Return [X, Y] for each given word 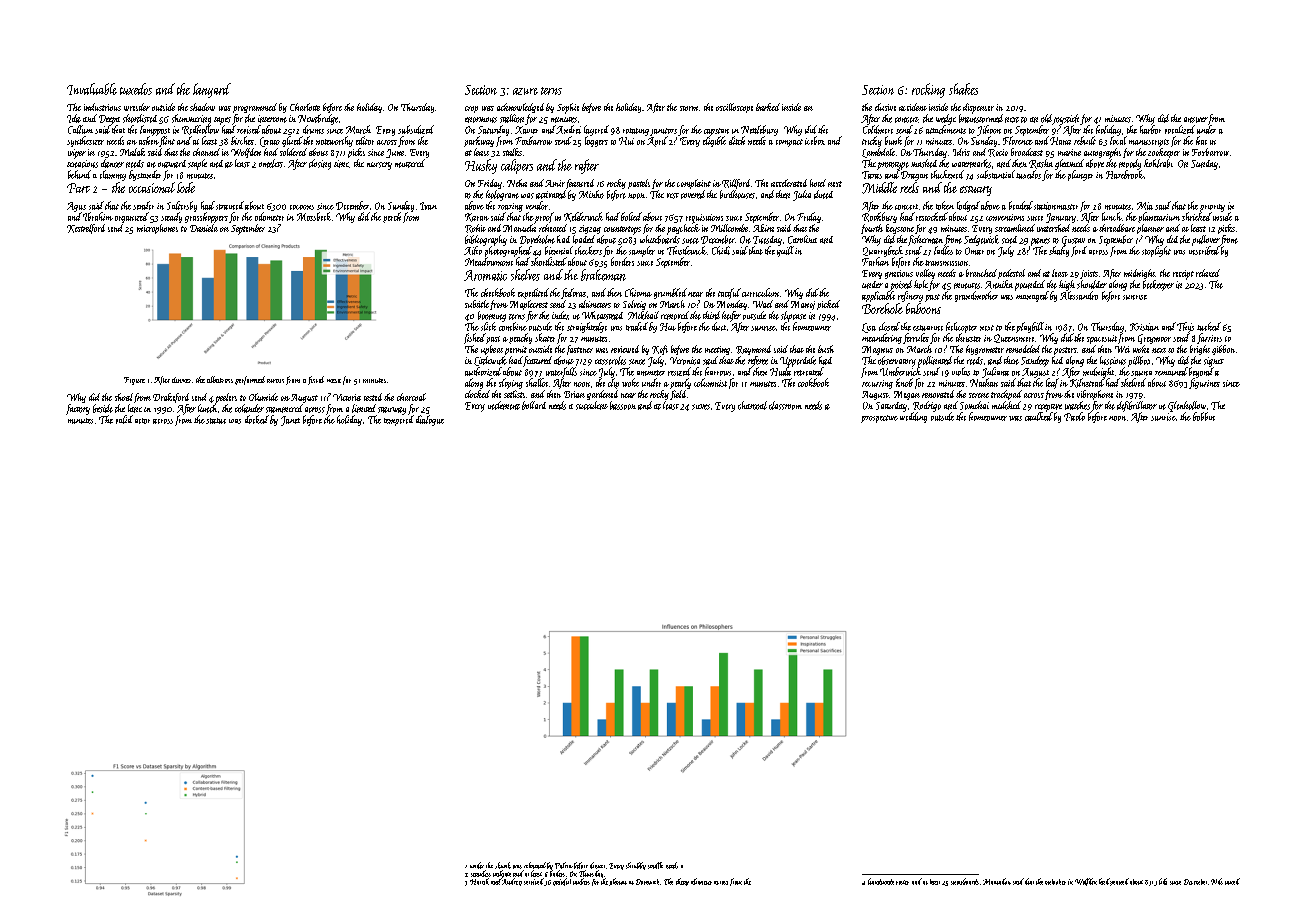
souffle [655, 865]
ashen [149, 140]
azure [525, 91]
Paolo [1074, 416]
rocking [928, 90]
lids [1163, 881]
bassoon [623, 405]
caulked [1039, 416]
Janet [290, 421]
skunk [503, 865]
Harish [479, 881]
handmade [881, 881]
